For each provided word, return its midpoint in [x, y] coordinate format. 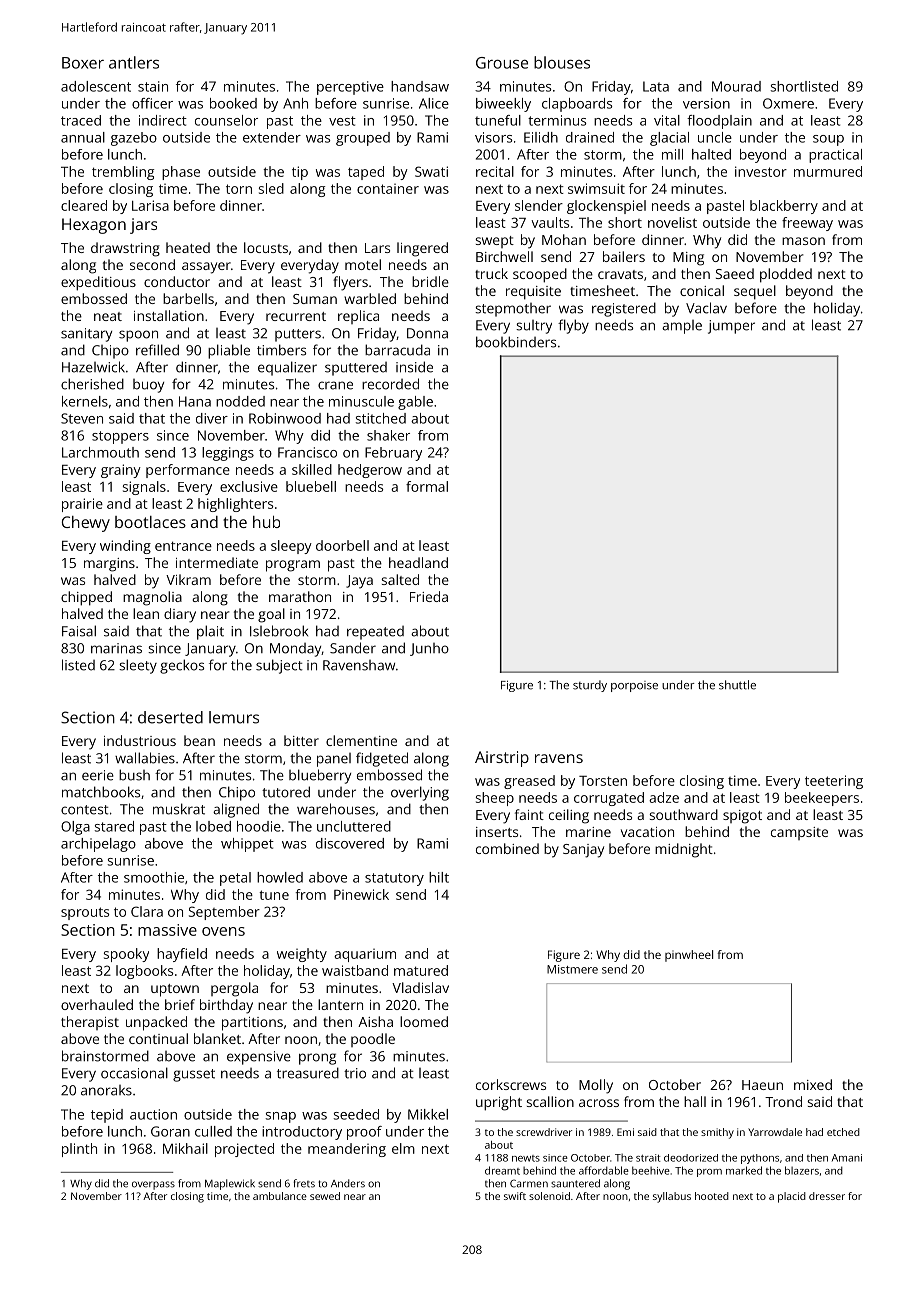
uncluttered [354, 826]
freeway [807, 224]
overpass [153, 1185]
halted [711, 154]
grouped [363, 139]
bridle [430, 281]
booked [233, 103]
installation [169, 315]
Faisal [79, 631]
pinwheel [689, 956]
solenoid [549, 1196]
